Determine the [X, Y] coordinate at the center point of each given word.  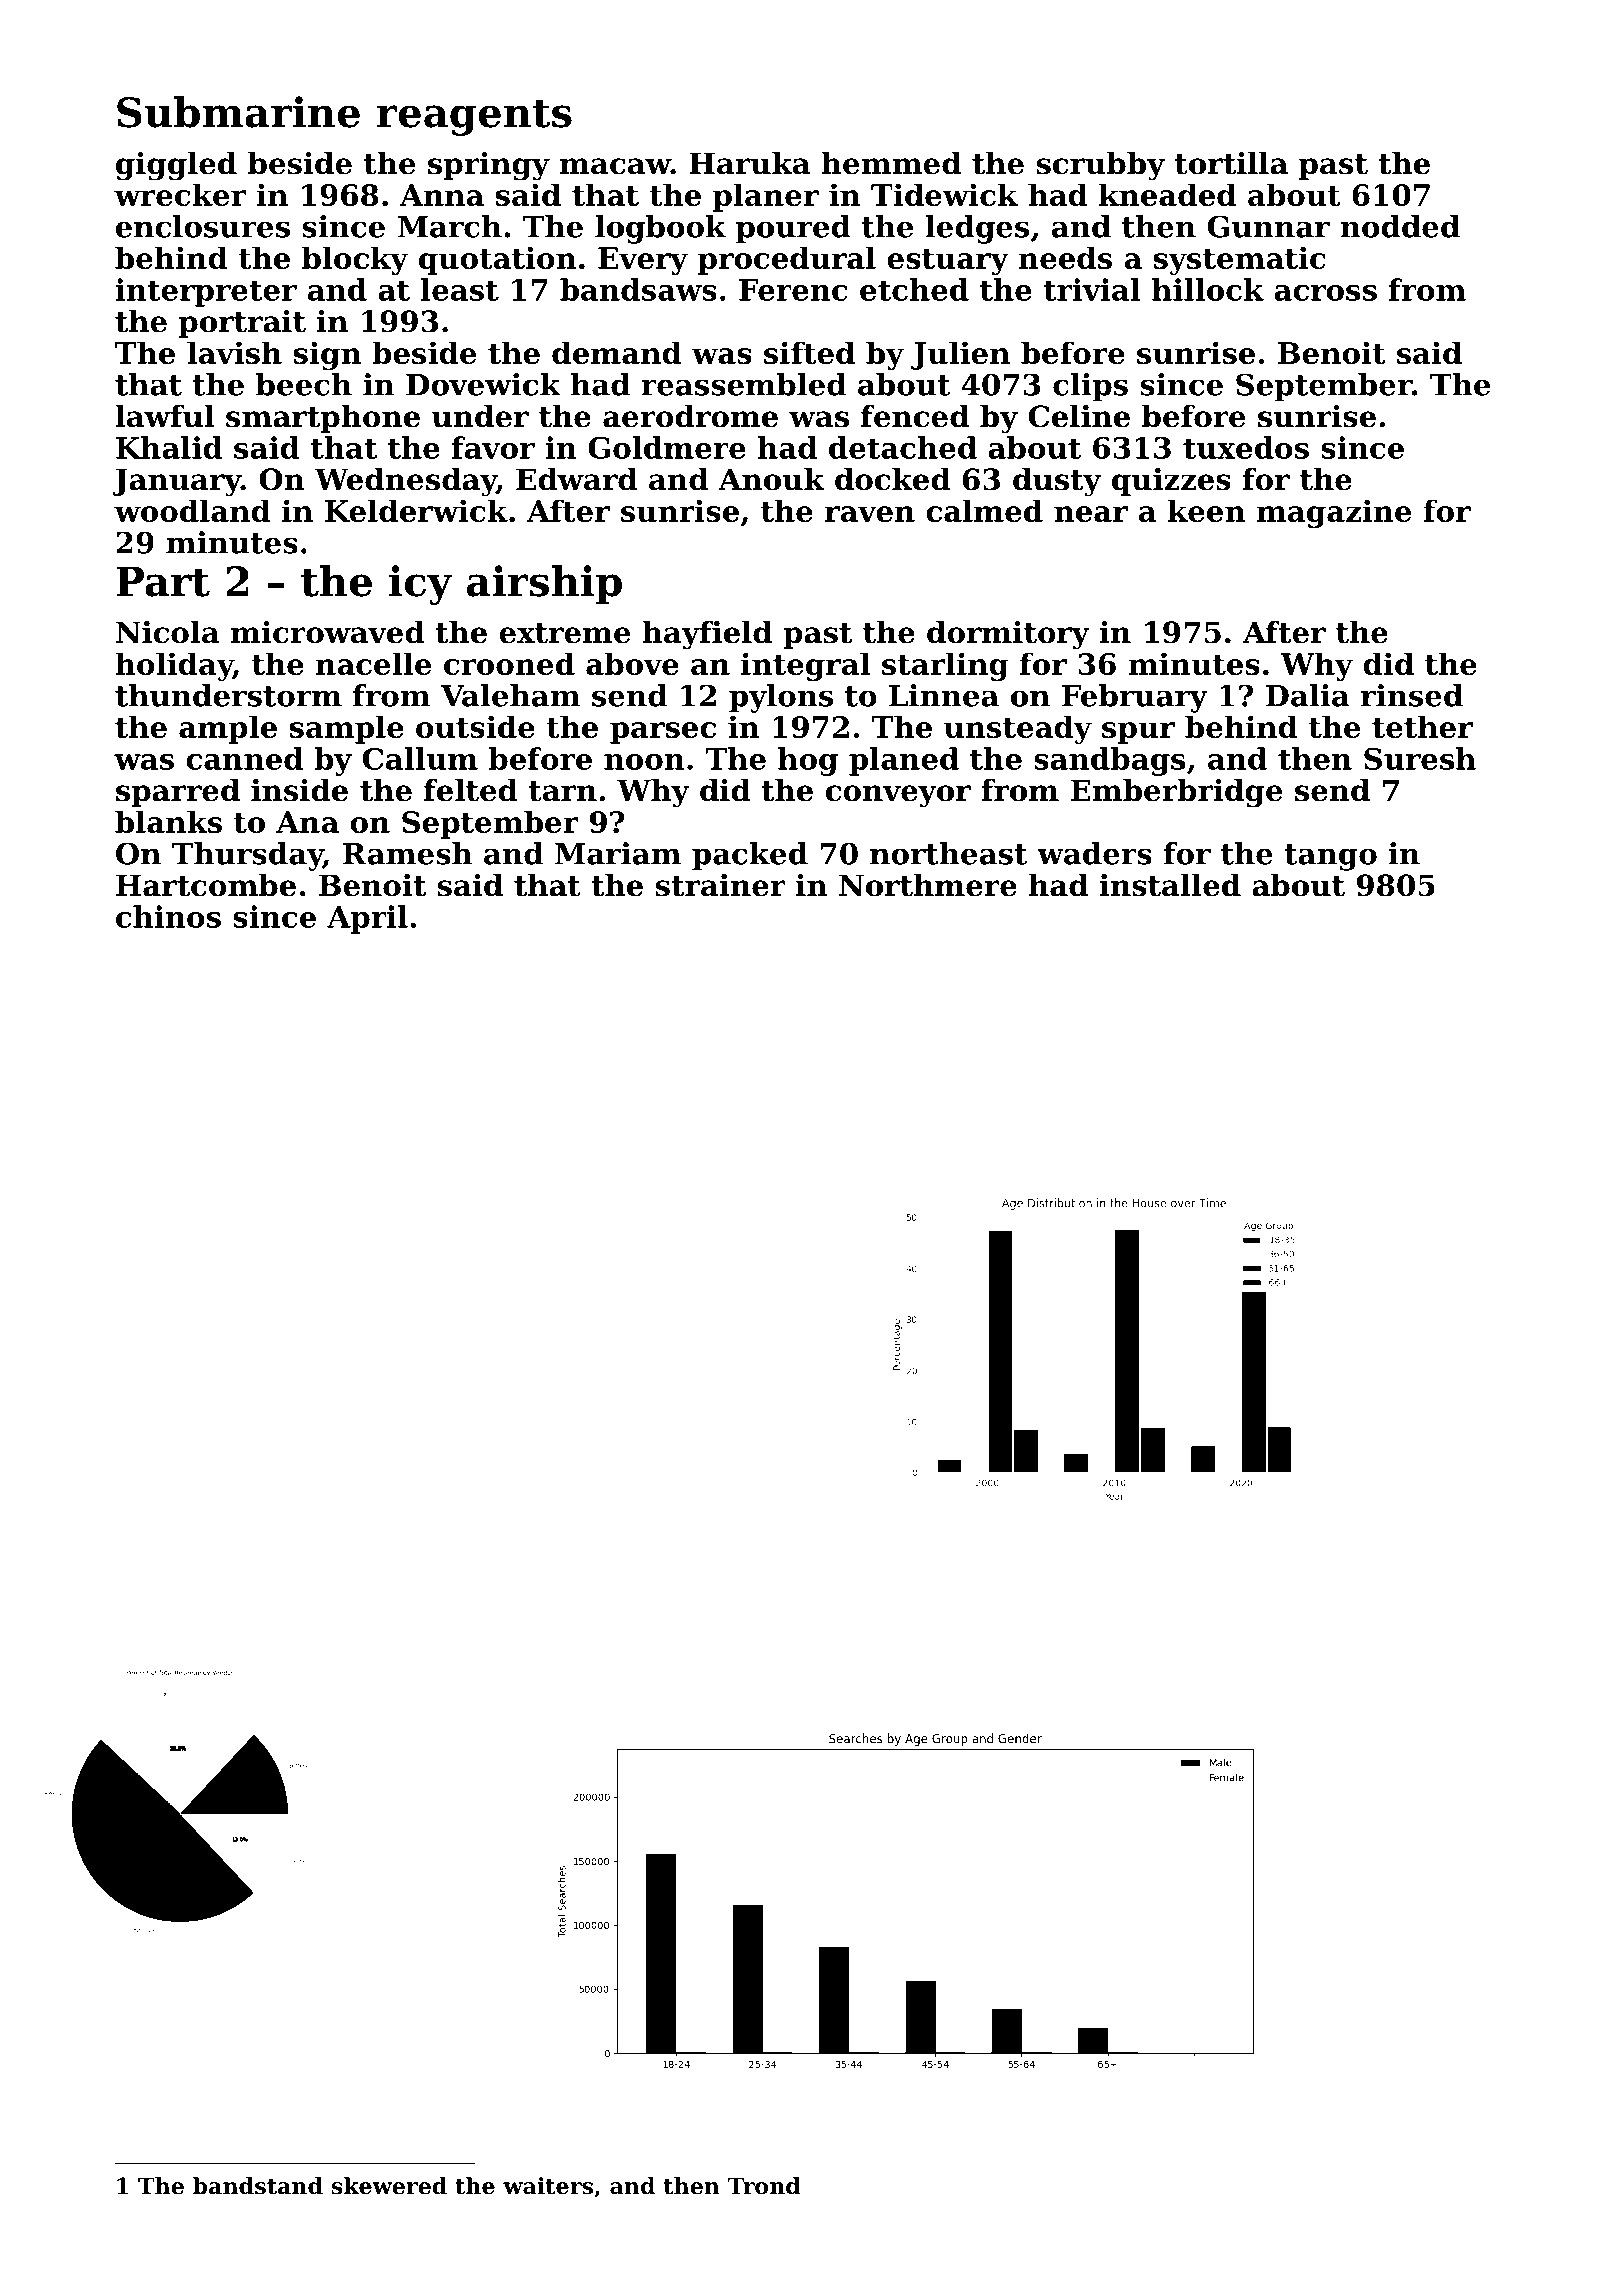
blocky [355, 260]
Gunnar [1269, 226]
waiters [548, 2186]
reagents [474, 117]
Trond [764, 2186]
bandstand [258, 2186]
